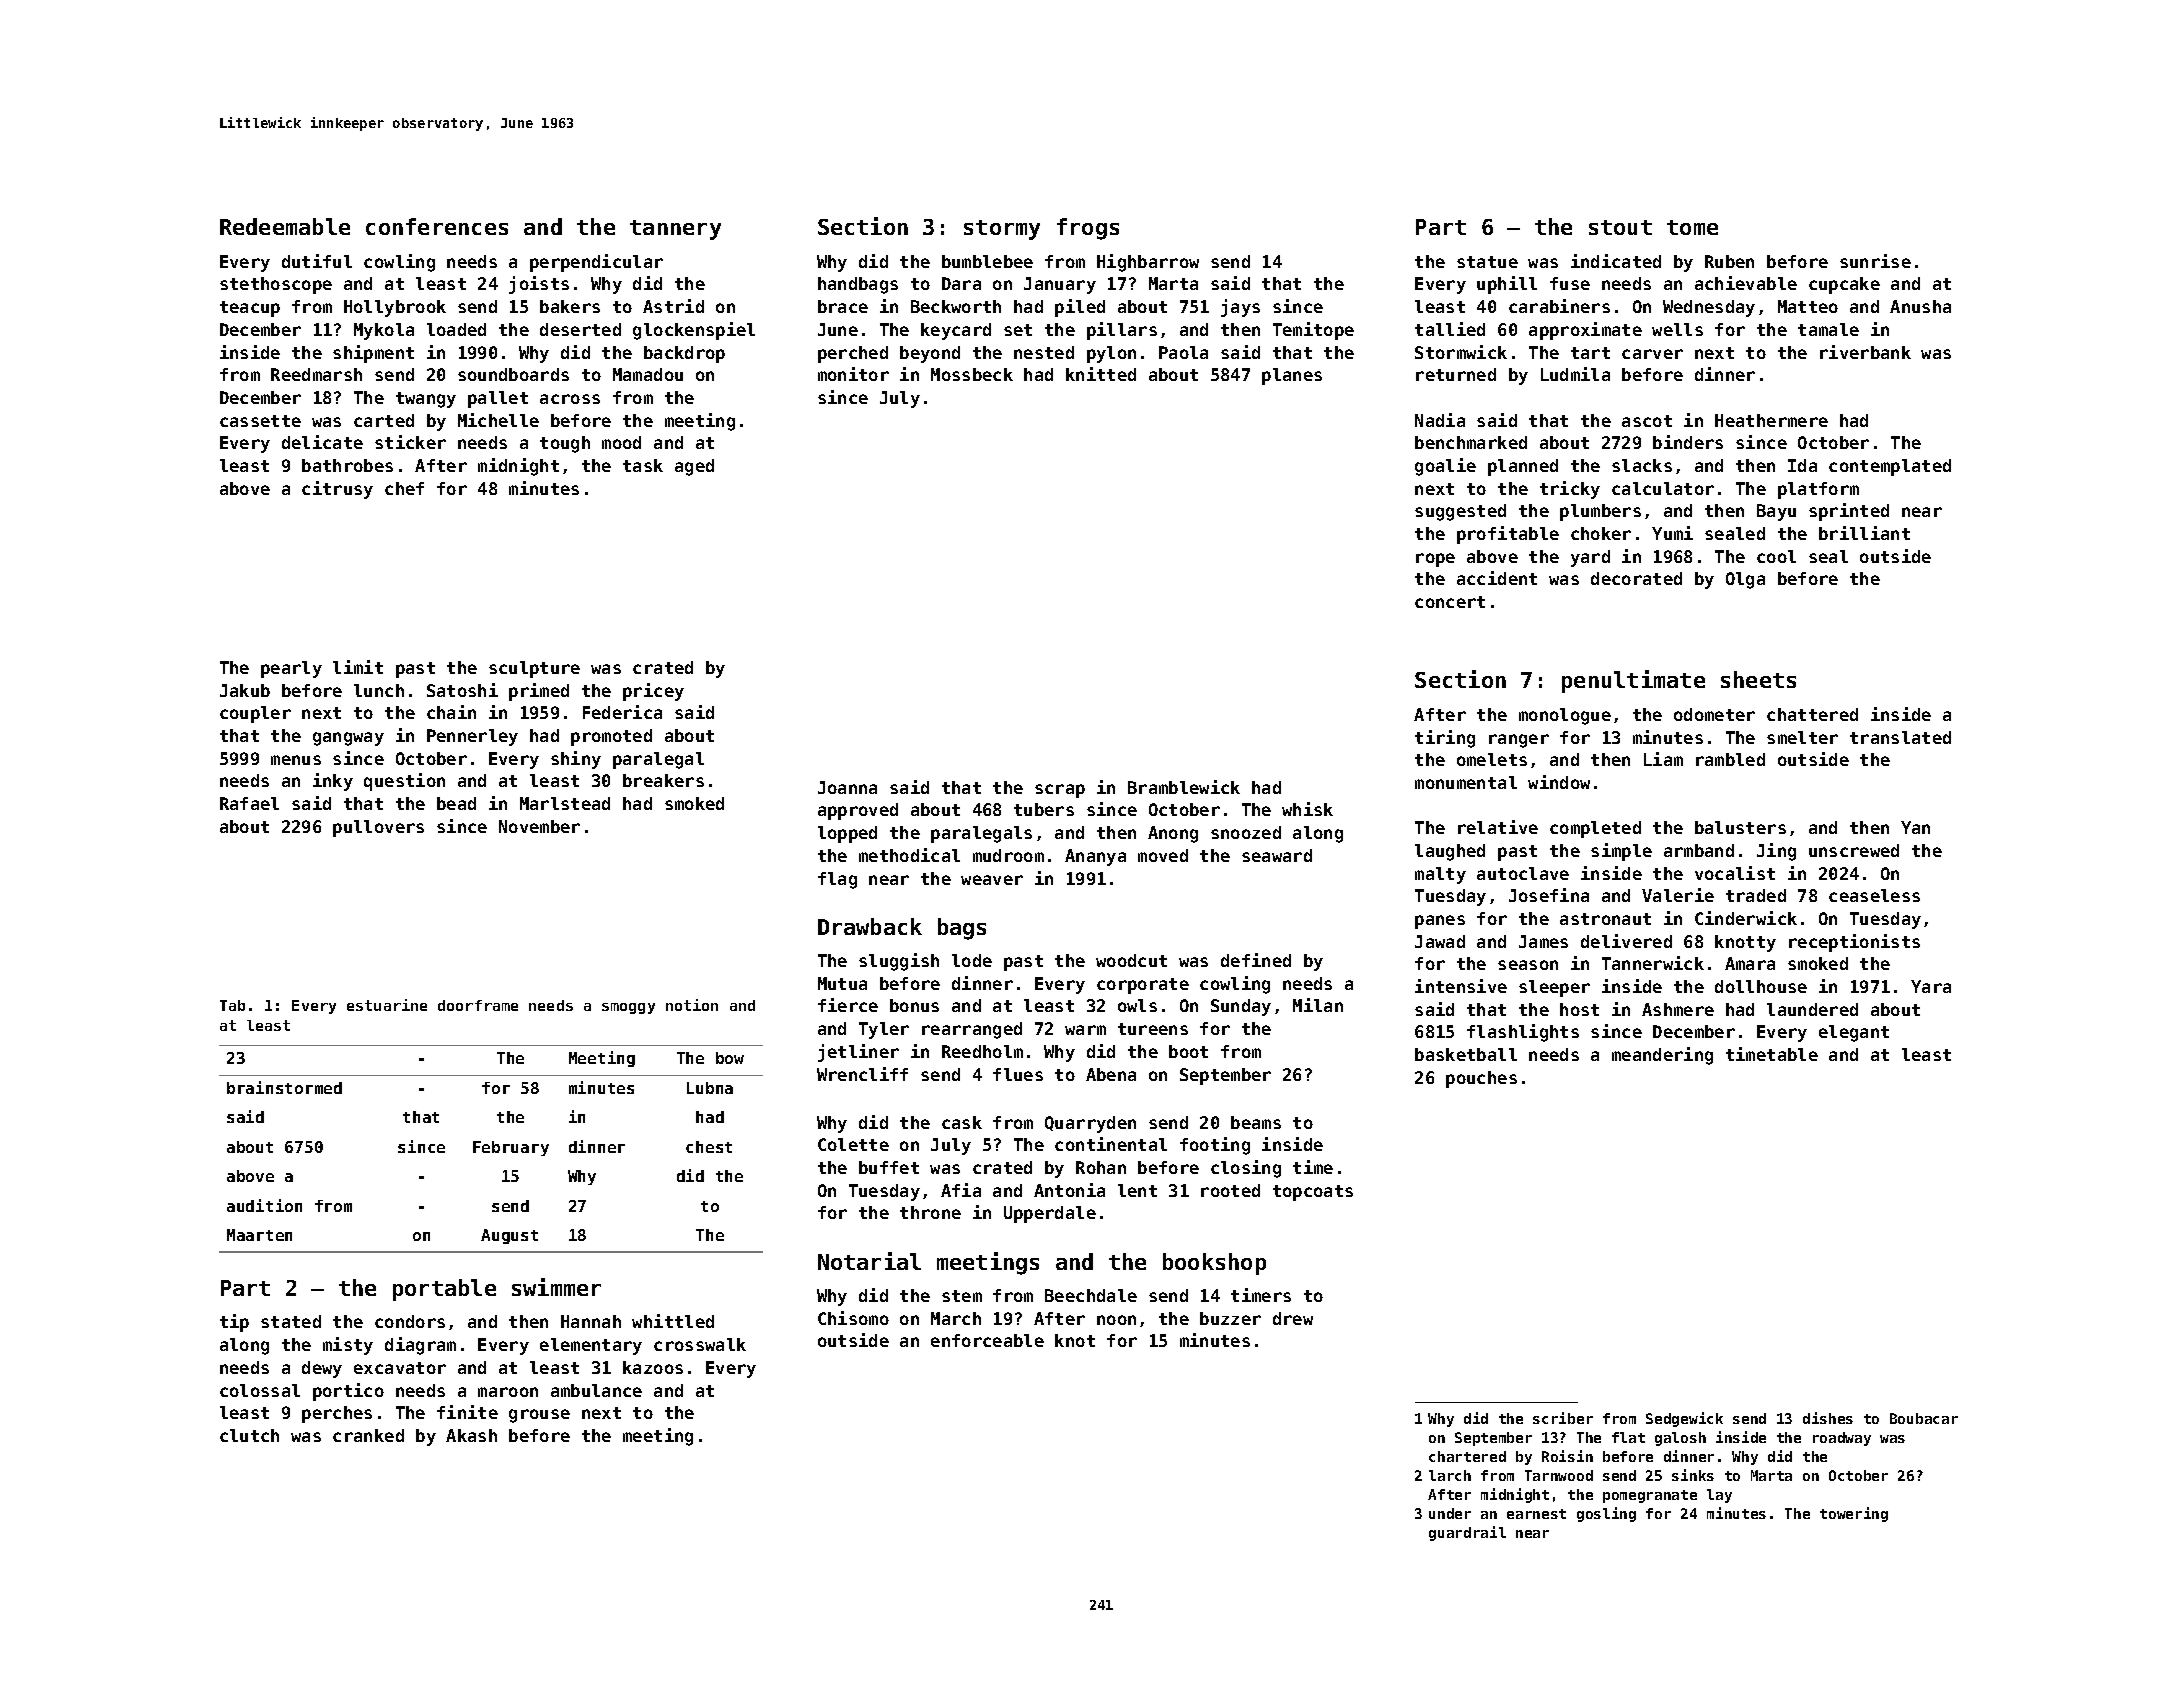 Image resolution: width=2178 pixels, height=1683 pixels. I want to click on Notarial, so click(869, 1261).
